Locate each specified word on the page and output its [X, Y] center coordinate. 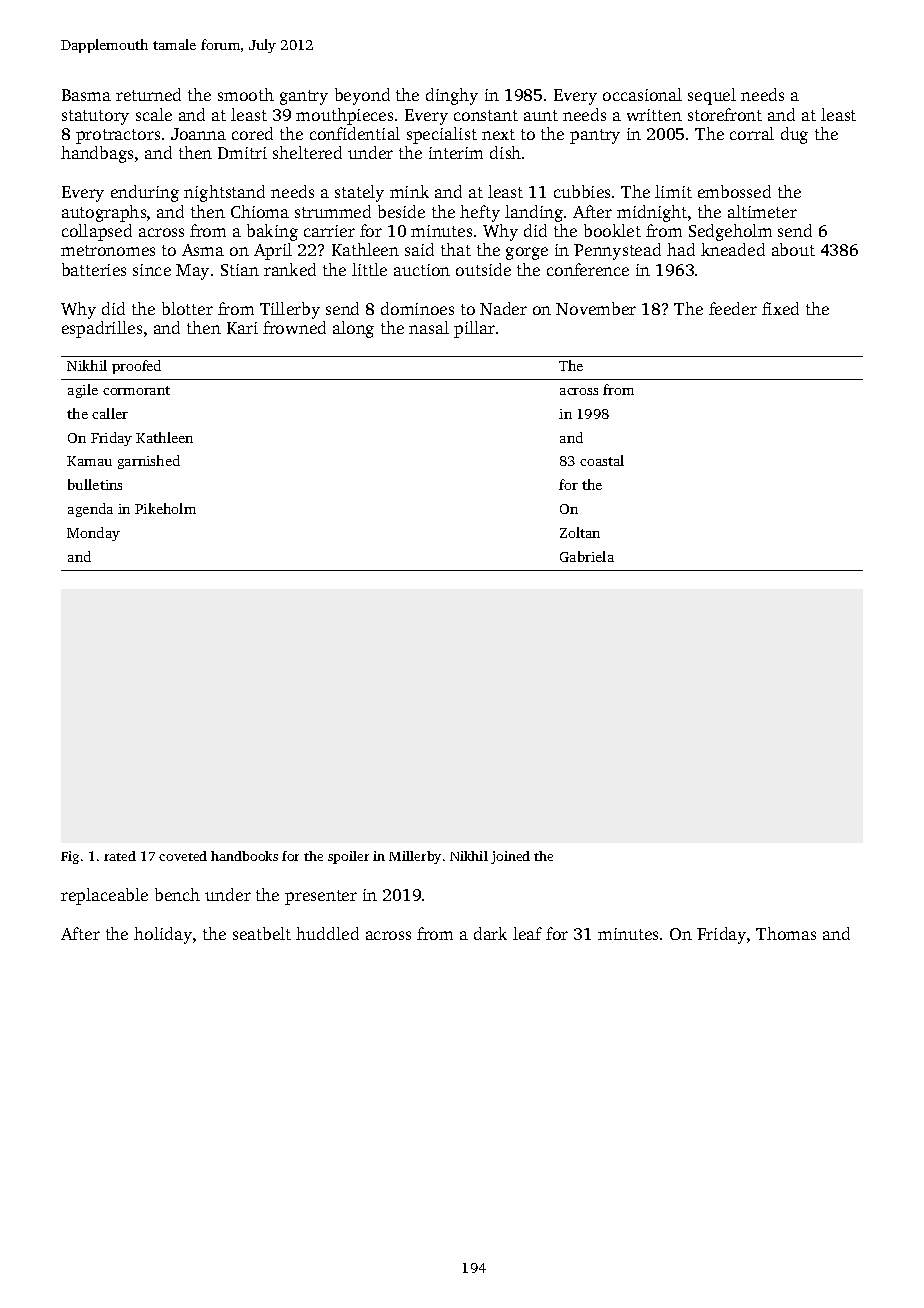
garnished [149, 462]
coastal [602, 460]
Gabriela [587, 556]
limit [673, 191]
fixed [780, 308]
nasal [429, 327]
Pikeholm [165, 508]
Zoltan [580, 532]
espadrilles [102, 329]
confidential [355, 133]
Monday [93, 534]
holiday [163, 935]
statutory [95, 117]
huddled [327, 933]
